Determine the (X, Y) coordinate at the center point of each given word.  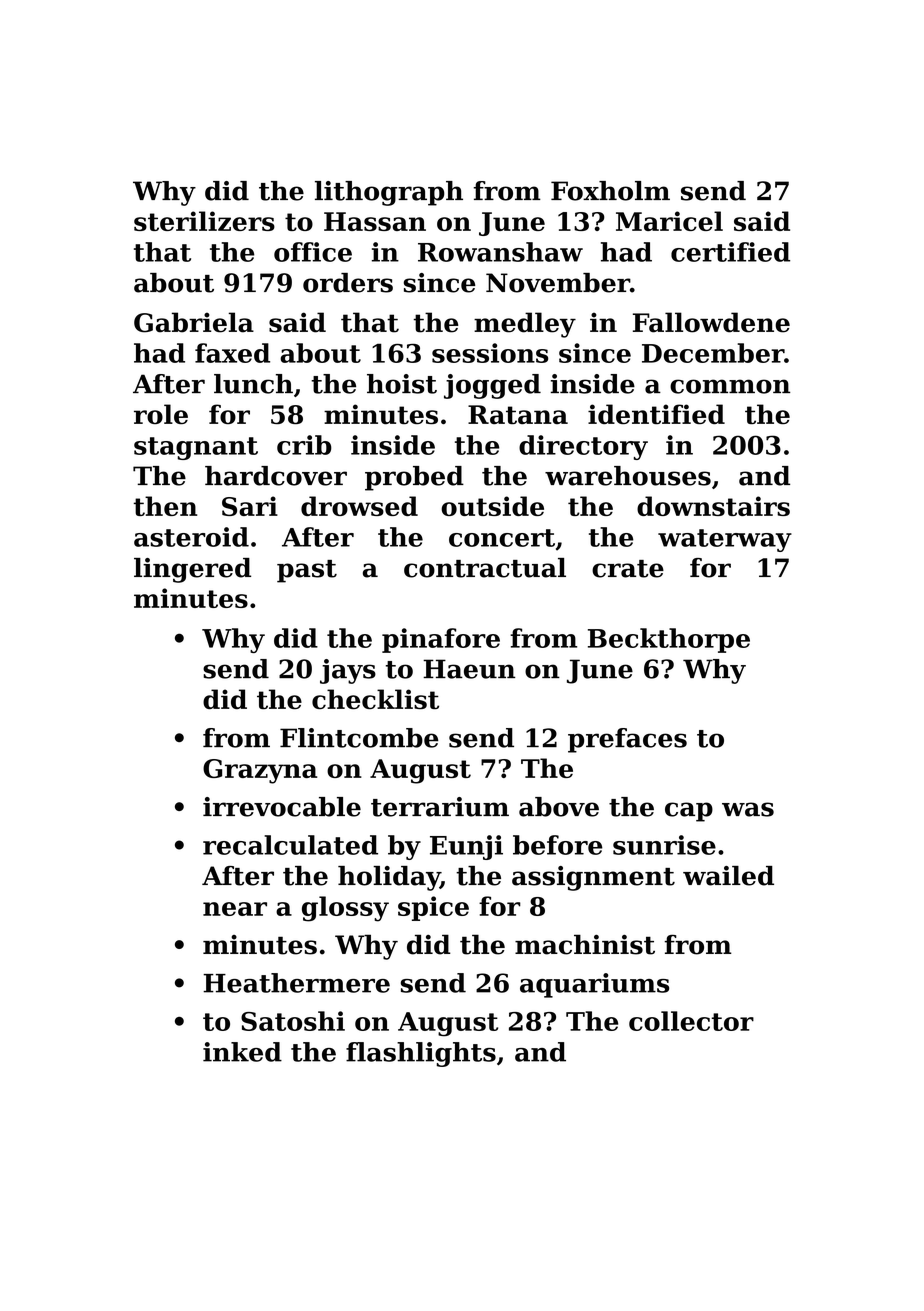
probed (414, 478)
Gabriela (194, 322)
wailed (728, 876)
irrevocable (282, 807)
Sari (250, 506)
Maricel (669, 221)
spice (433, 908)
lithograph (389, 193)
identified (656, 414)
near (235, 909)
